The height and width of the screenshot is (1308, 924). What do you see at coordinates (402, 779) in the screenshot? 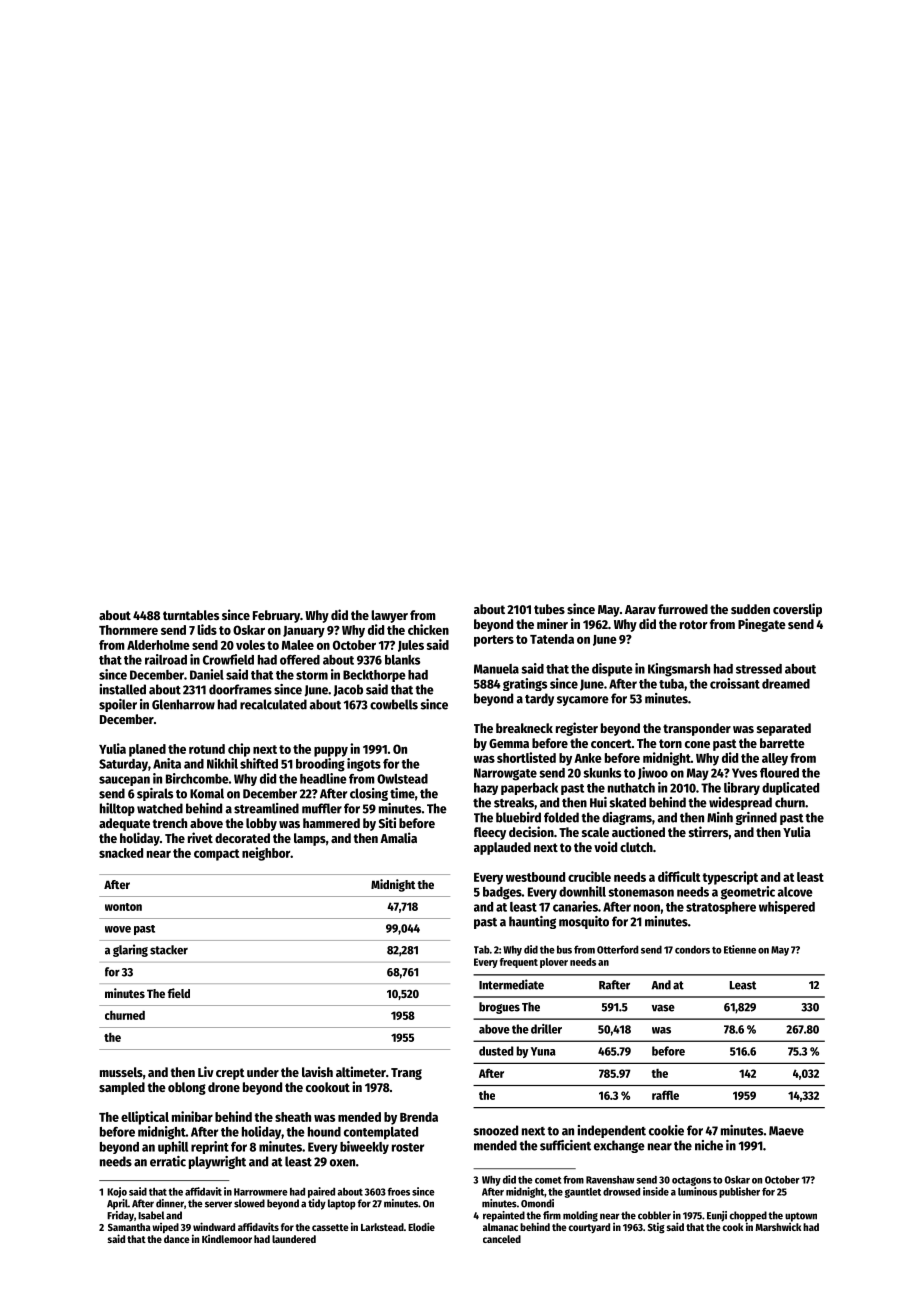
I see `Owlstead` at bounding box center [402, 779].
